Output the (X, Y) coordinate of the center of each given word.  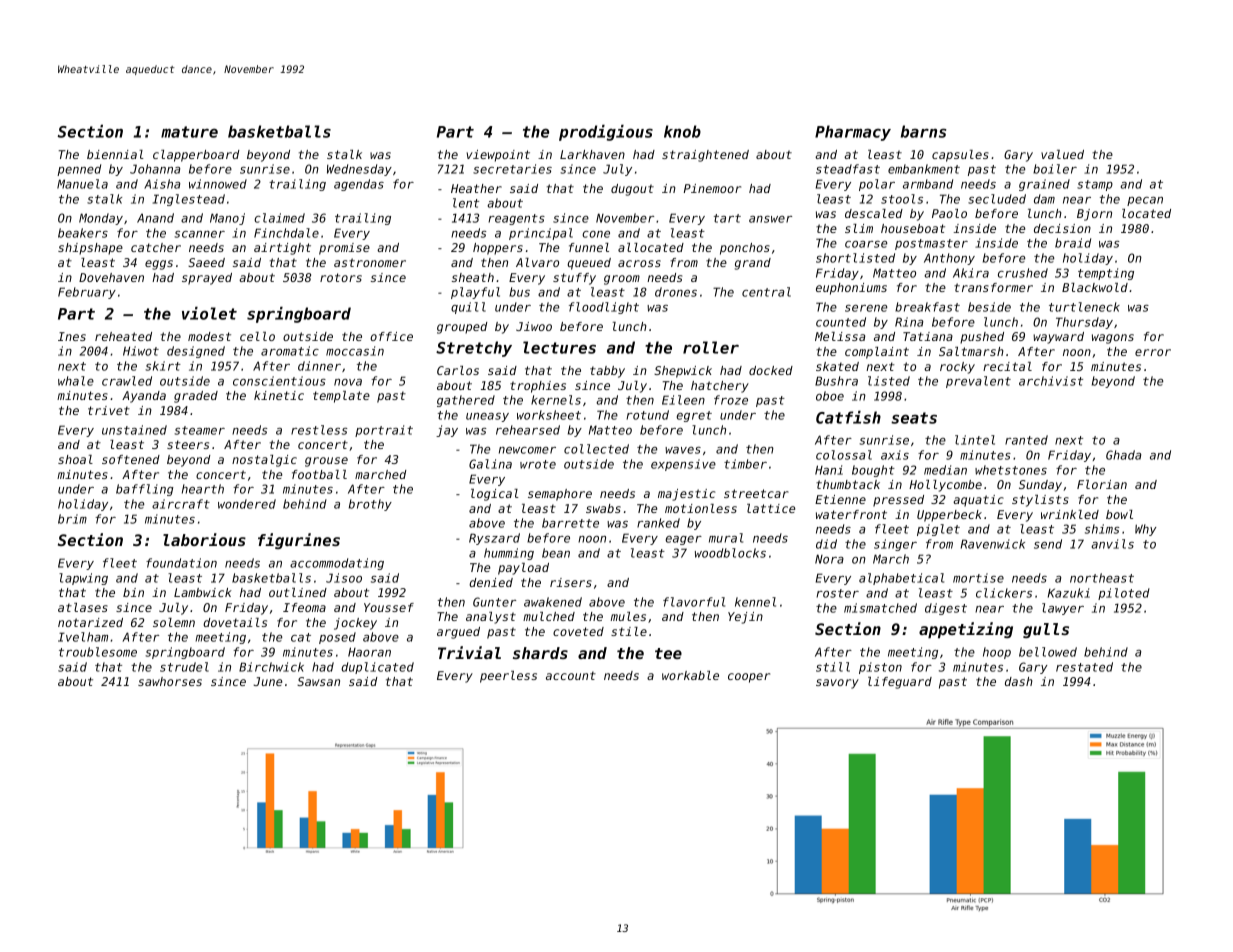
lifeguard (900, 683)
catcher (156, 247)
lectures (559, 347)
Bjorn (1094, 215)
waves (683, 450)
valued (1062, 154)
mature (189, 132)
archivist (1051, 381)
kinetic (279, 395)
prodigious (606, 132)
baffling (145, 490)
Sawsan (318, 681)
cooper (749, 678)
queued (589, 264)
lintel (975, 440)
